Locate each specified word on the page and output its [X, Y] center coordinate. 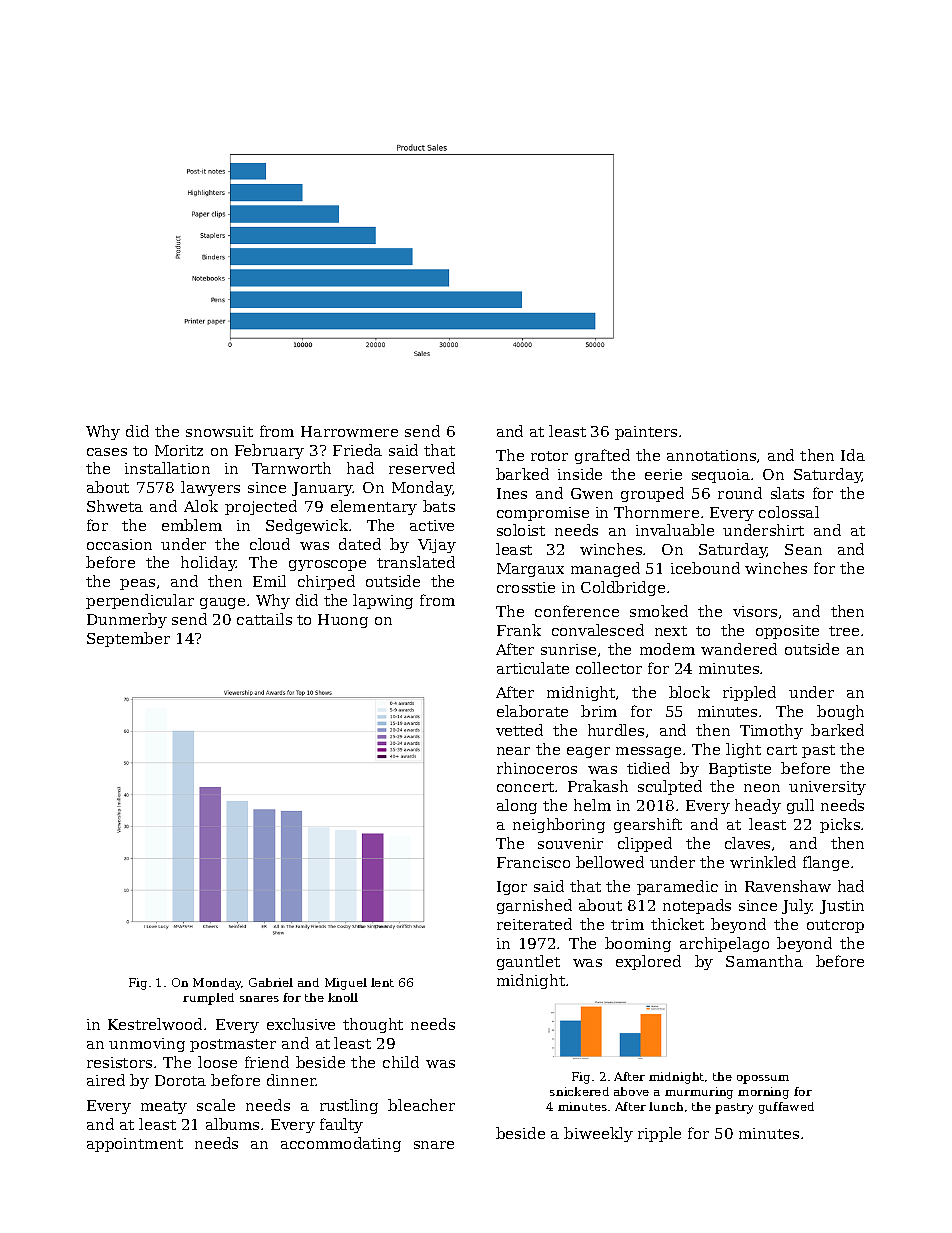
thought [373, 1025]
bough [840, 712]
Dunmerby [127, 620]
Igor [512, 888]
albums [232, 1124]
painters [646, 433]
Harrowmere [349, 431]
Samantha [764, 961]
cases [107, 452]
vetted [519, 730]
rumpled [208, 999]
